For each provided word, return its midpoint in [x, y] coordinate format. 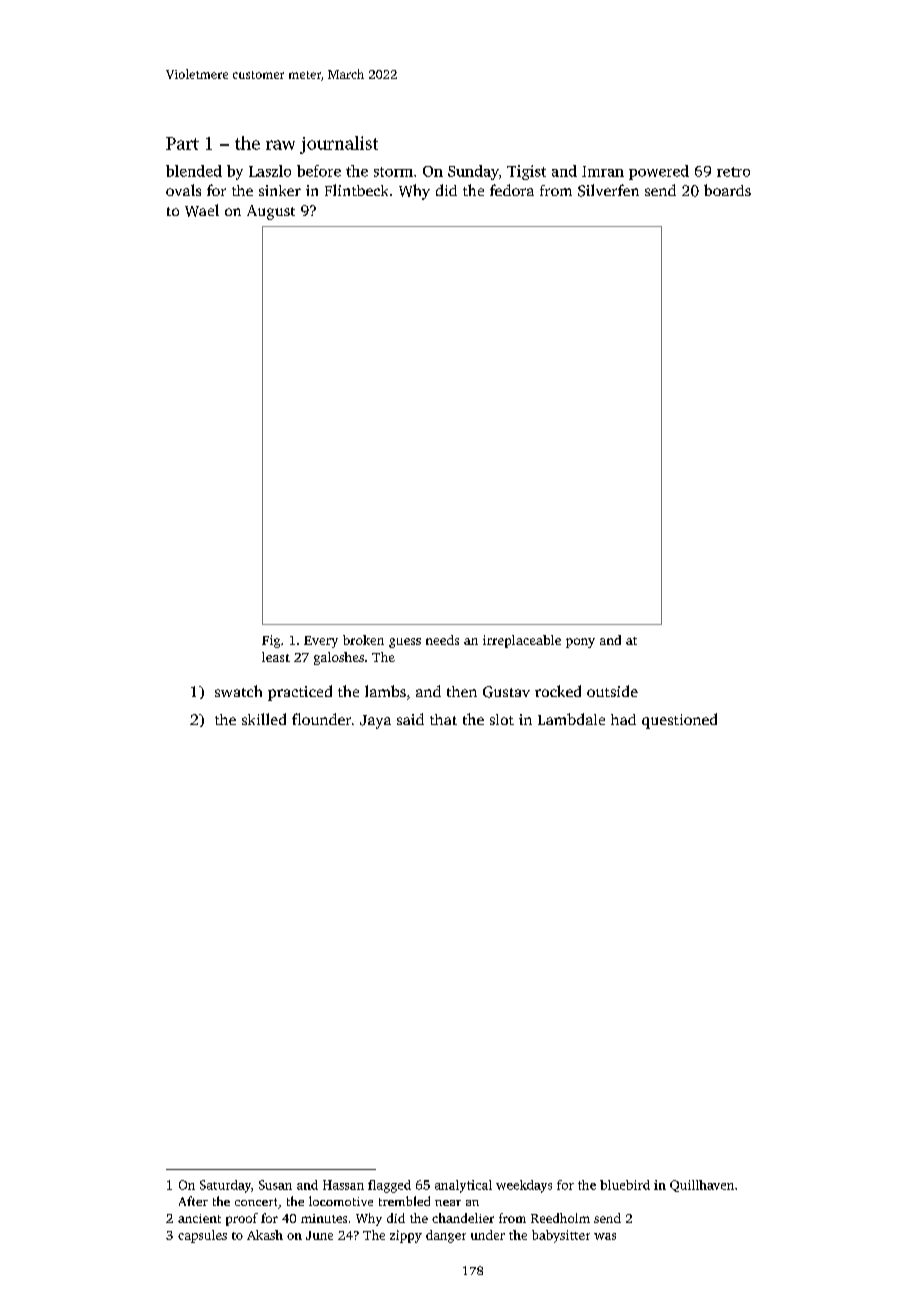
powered [659, 172]
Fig [271, 641]
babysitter [561, 1236]
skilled [264, 719]
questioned [679, 721]
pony [580, 643]
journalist [339, 145]
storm [393, 172]
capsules [202, 1236]
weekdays [524, 1186]
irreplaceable [522, 641]
